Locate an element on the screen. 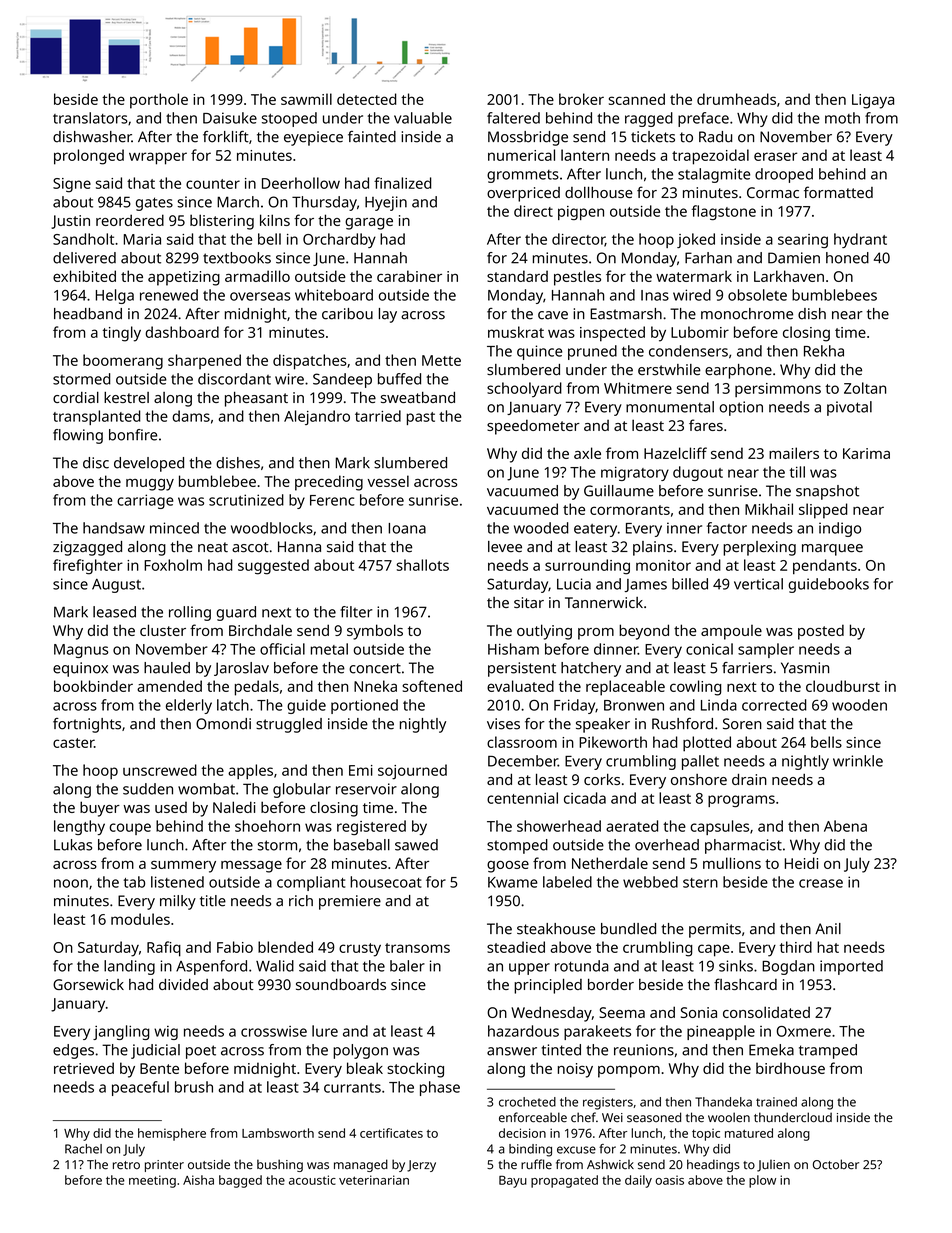 The height and width of the screenshot is (1233, 952). finalized is located at coordinates (402, 183).
